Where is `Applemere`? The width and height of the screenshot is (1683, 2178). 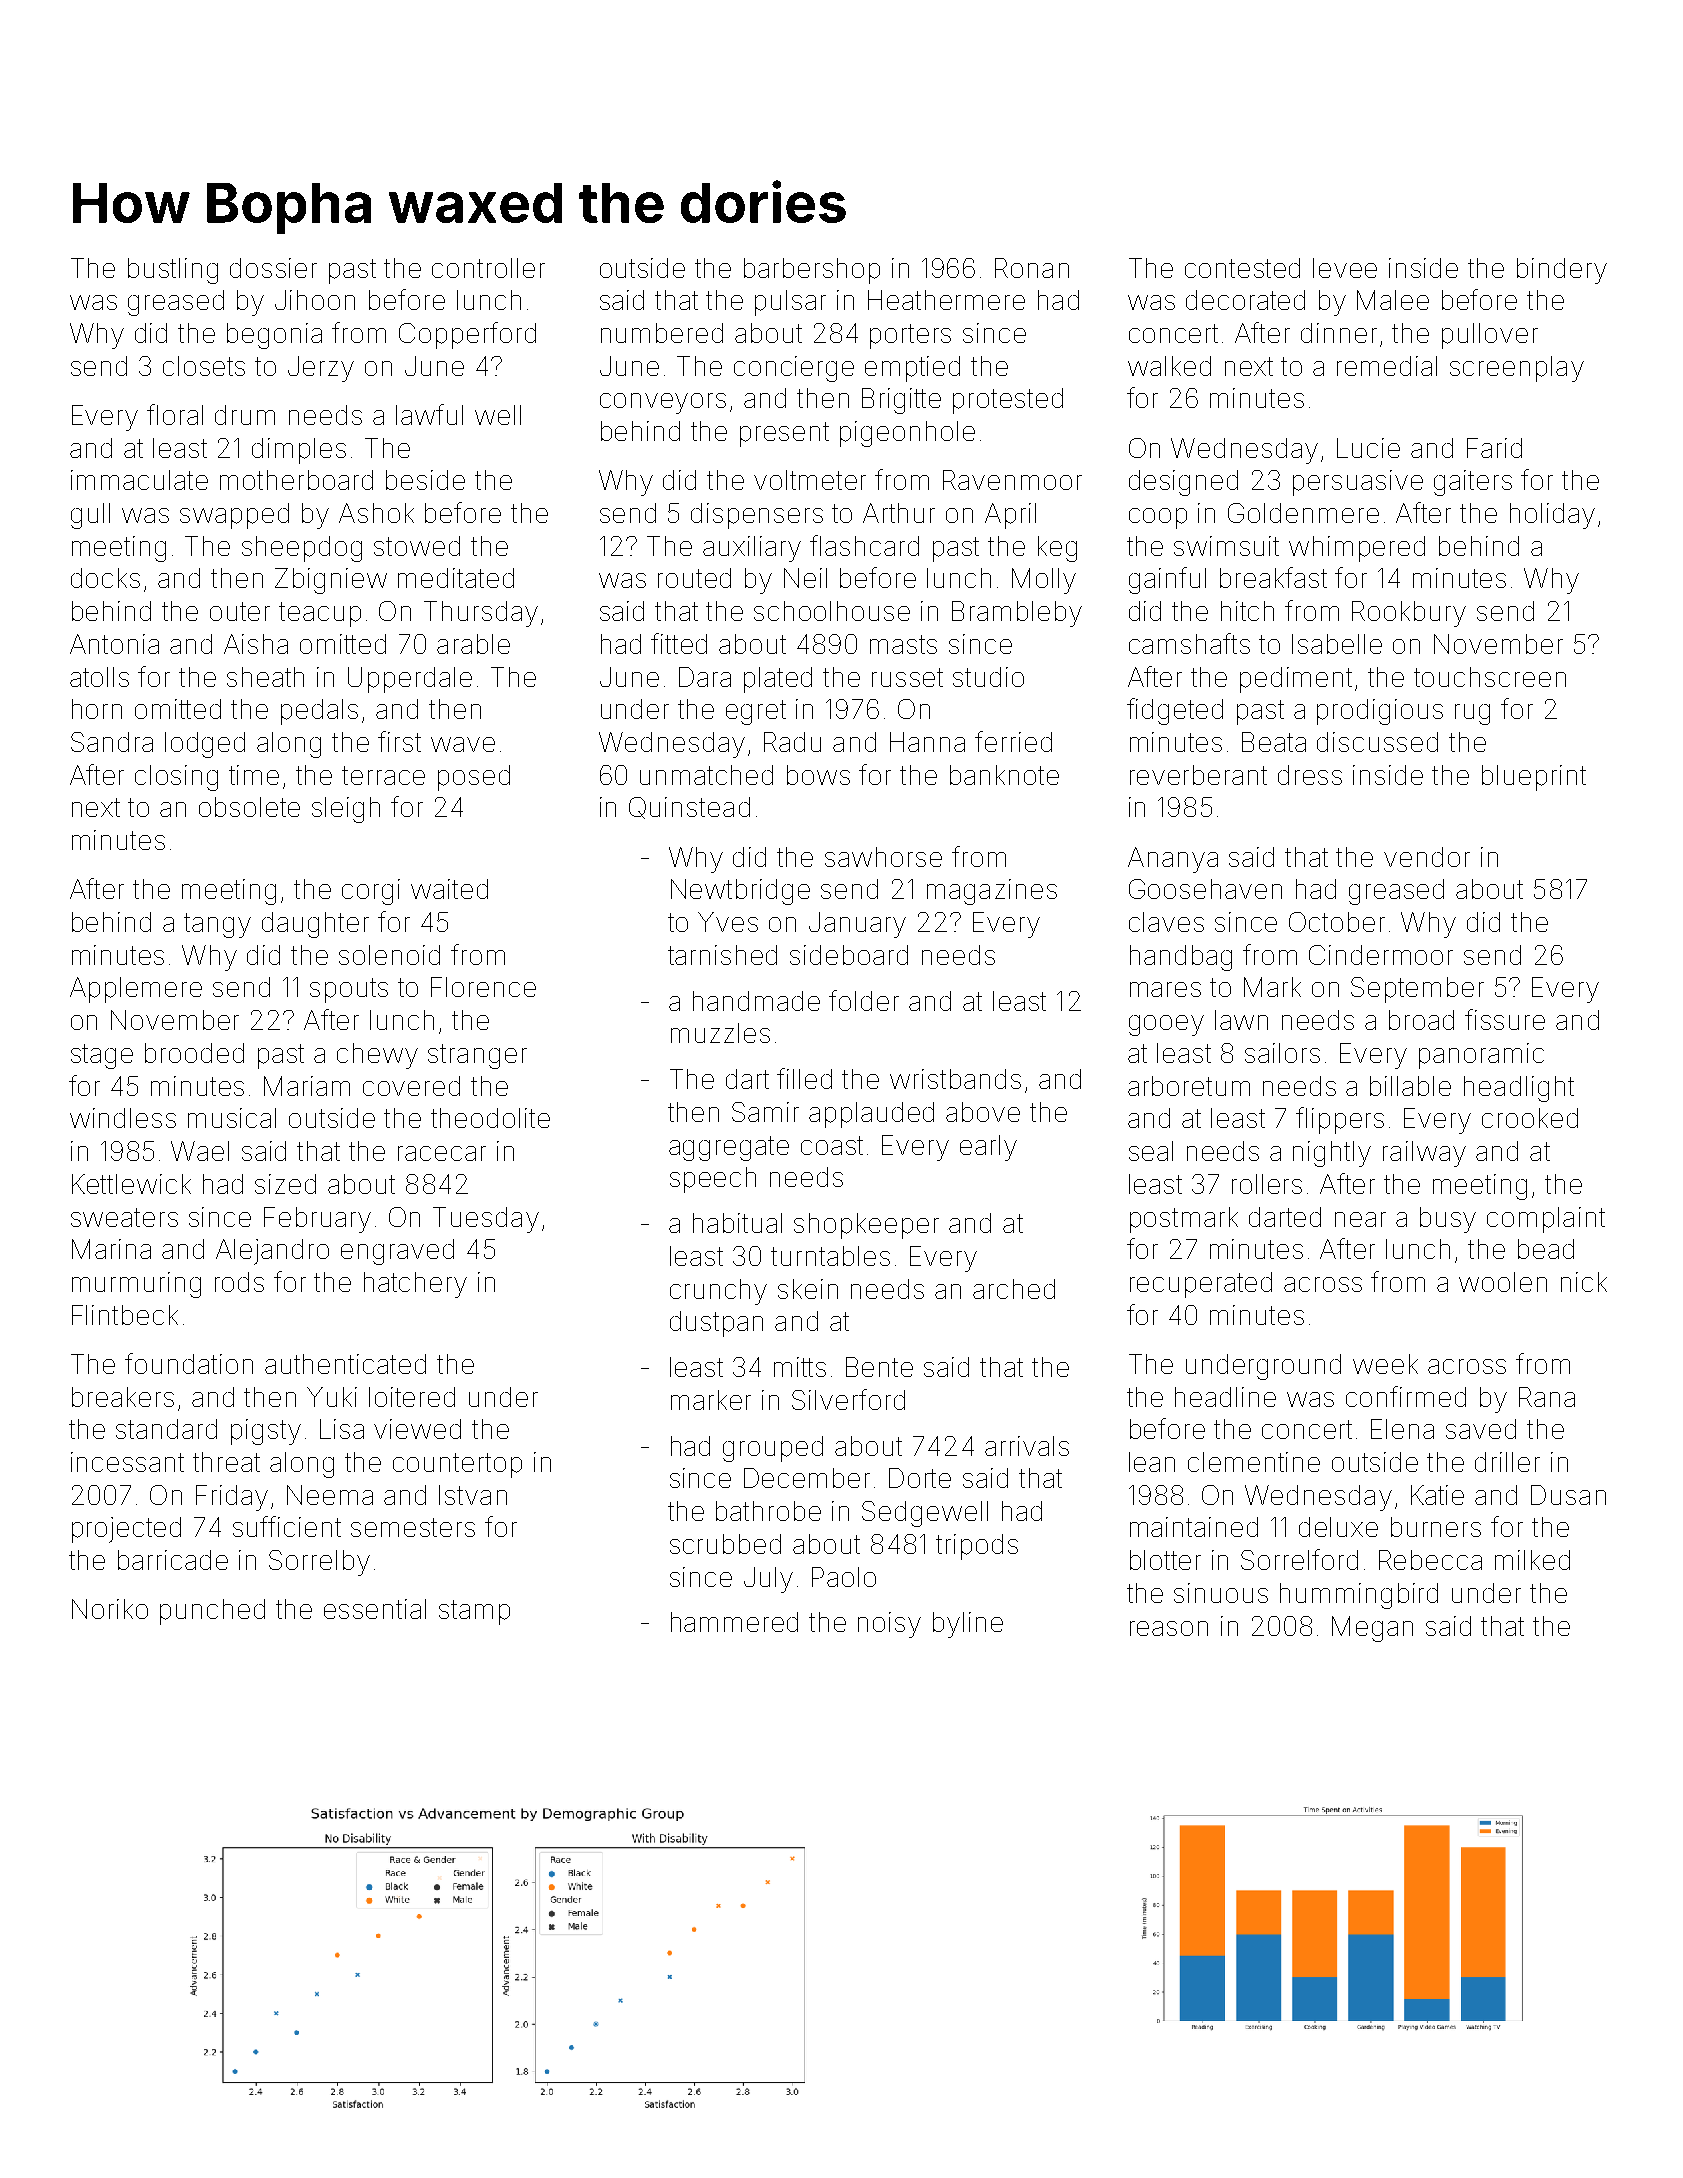
Applemere is located at coordinates (136, 990).
